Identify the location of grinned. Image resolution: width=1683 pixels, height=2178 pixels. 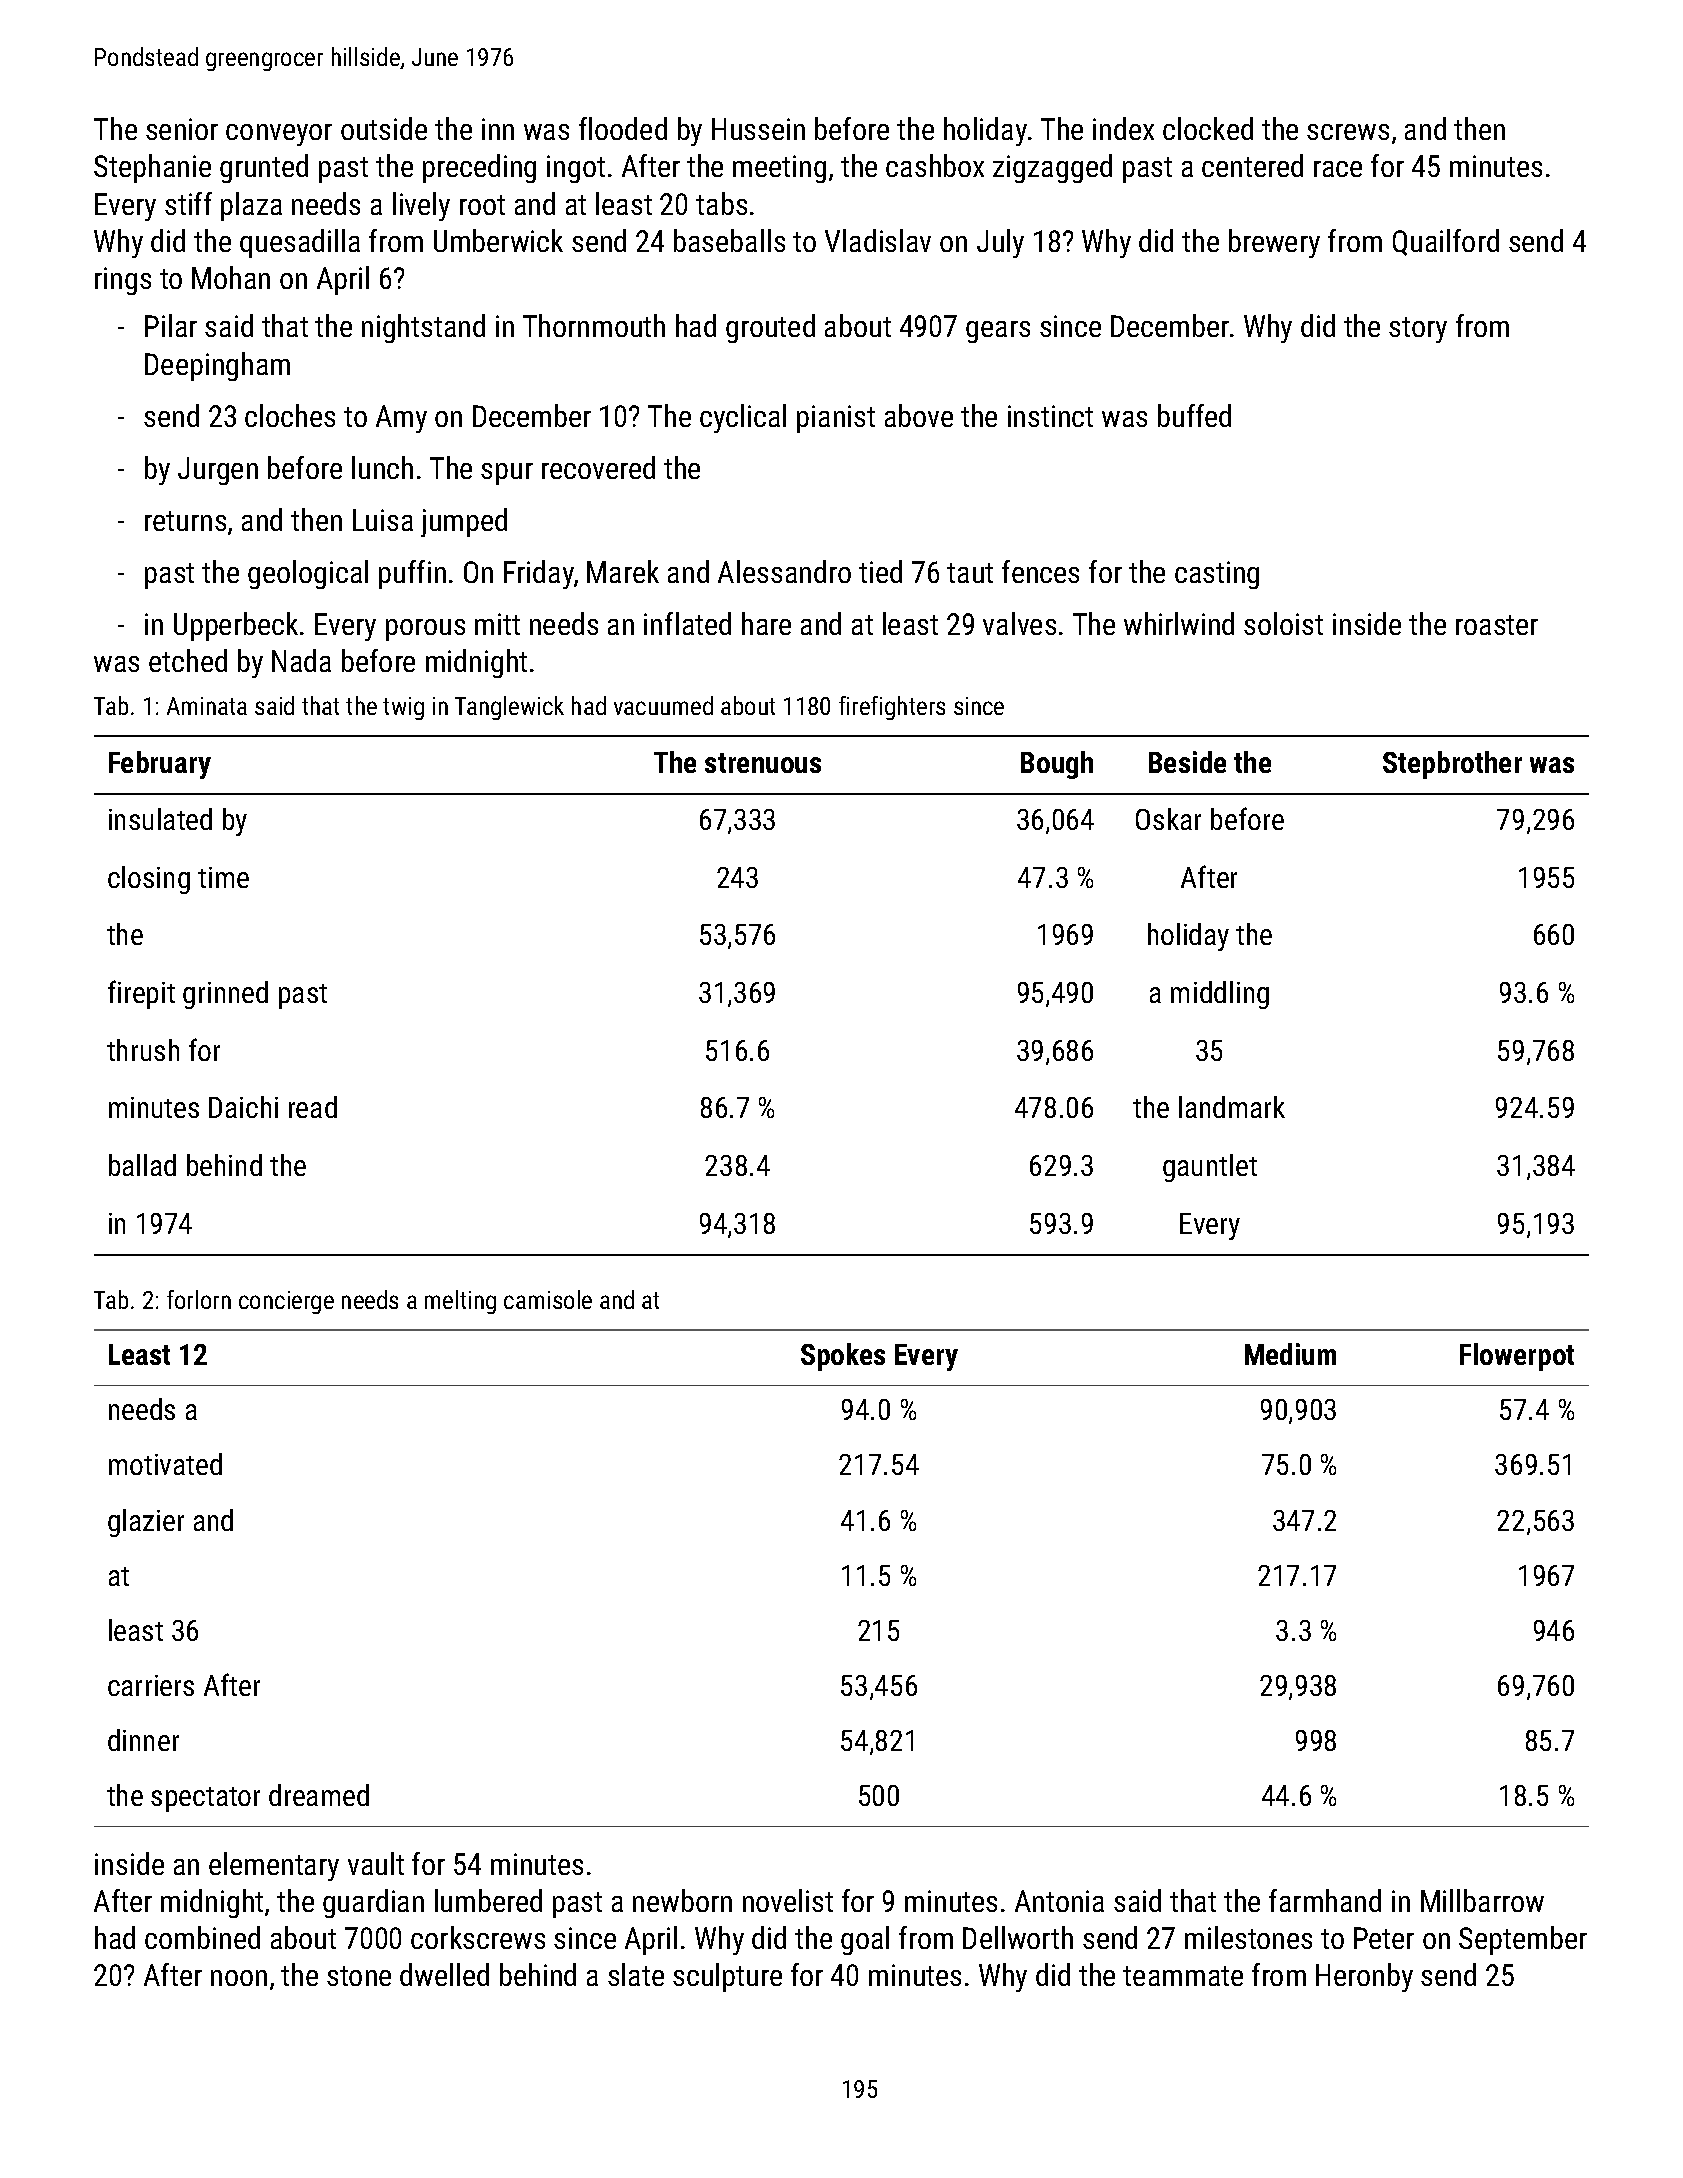
(225, 995).
